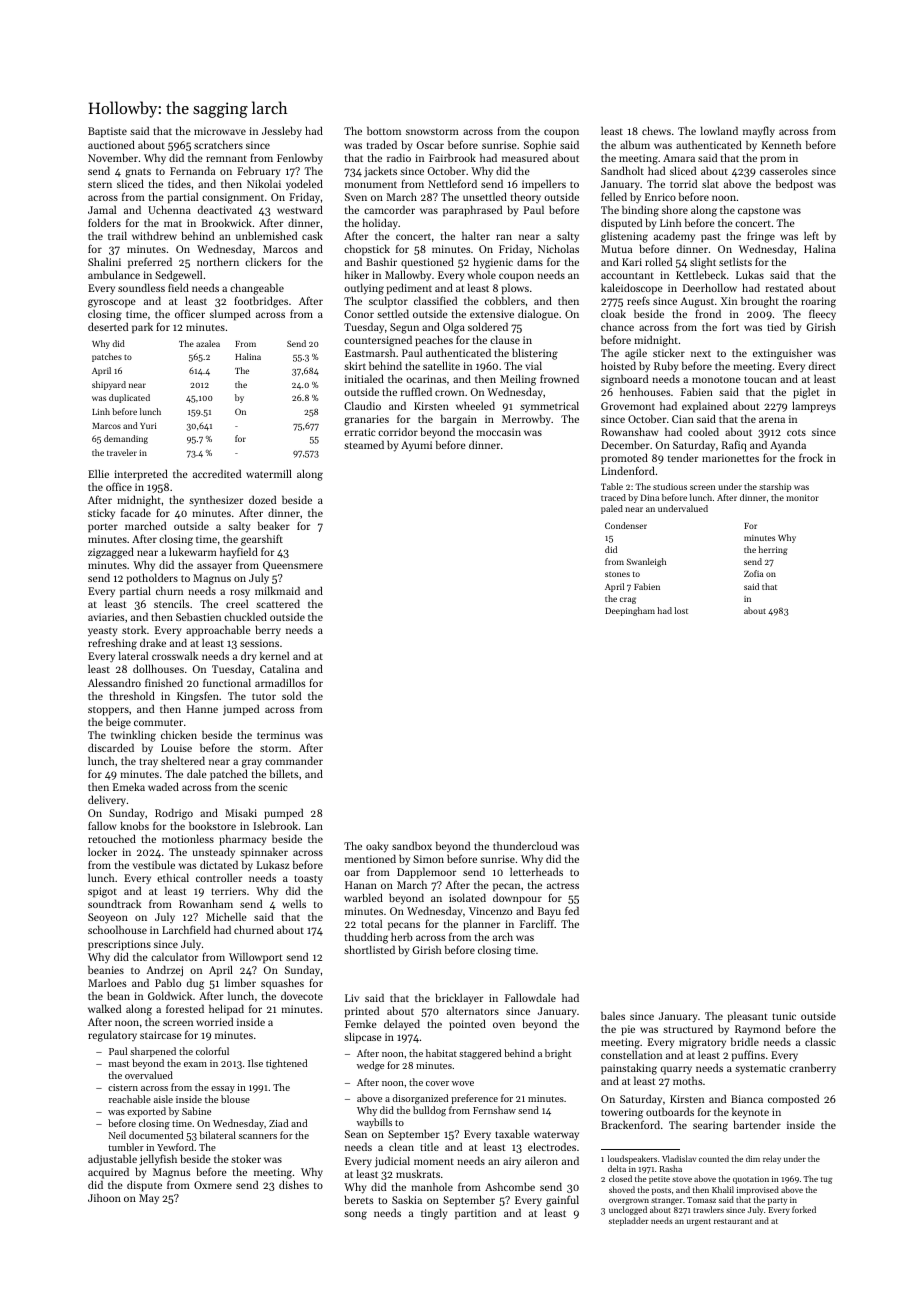 Image resolution: width=924 pixels, height=1308 pixels. What do you see at coordinates (111, 553) in the screenshot?
I see `zigzagged` at bounding box center [111, 553].
